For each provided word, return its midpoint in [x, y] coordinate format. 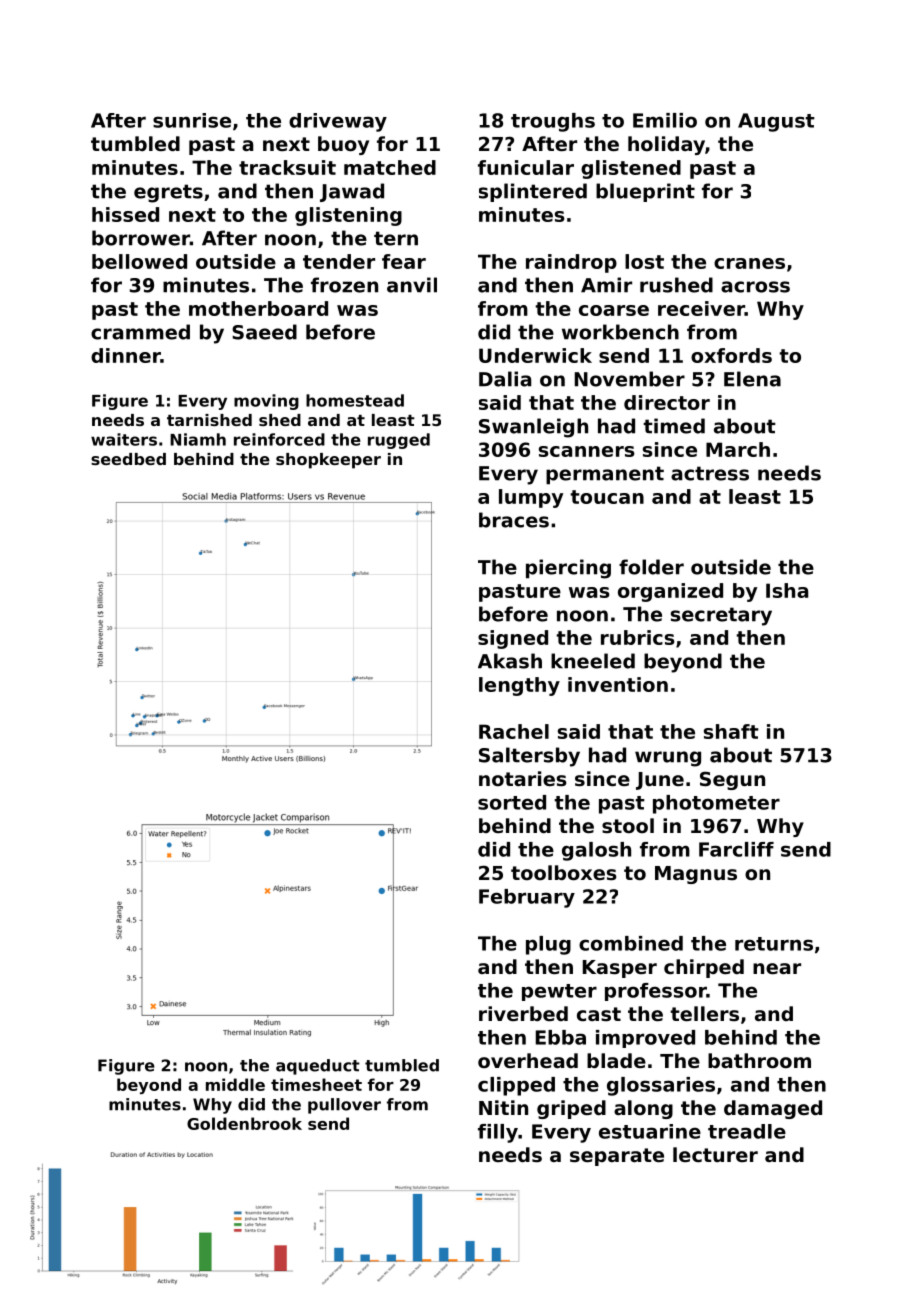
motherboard [258, 308]
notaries [522, 779]
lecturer [715, 1154]
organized [670, 592]
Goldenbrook [244, 1123]
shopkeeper [328, 461]
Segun [732, 780]
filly [498, 1133]
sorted [512, 802]
